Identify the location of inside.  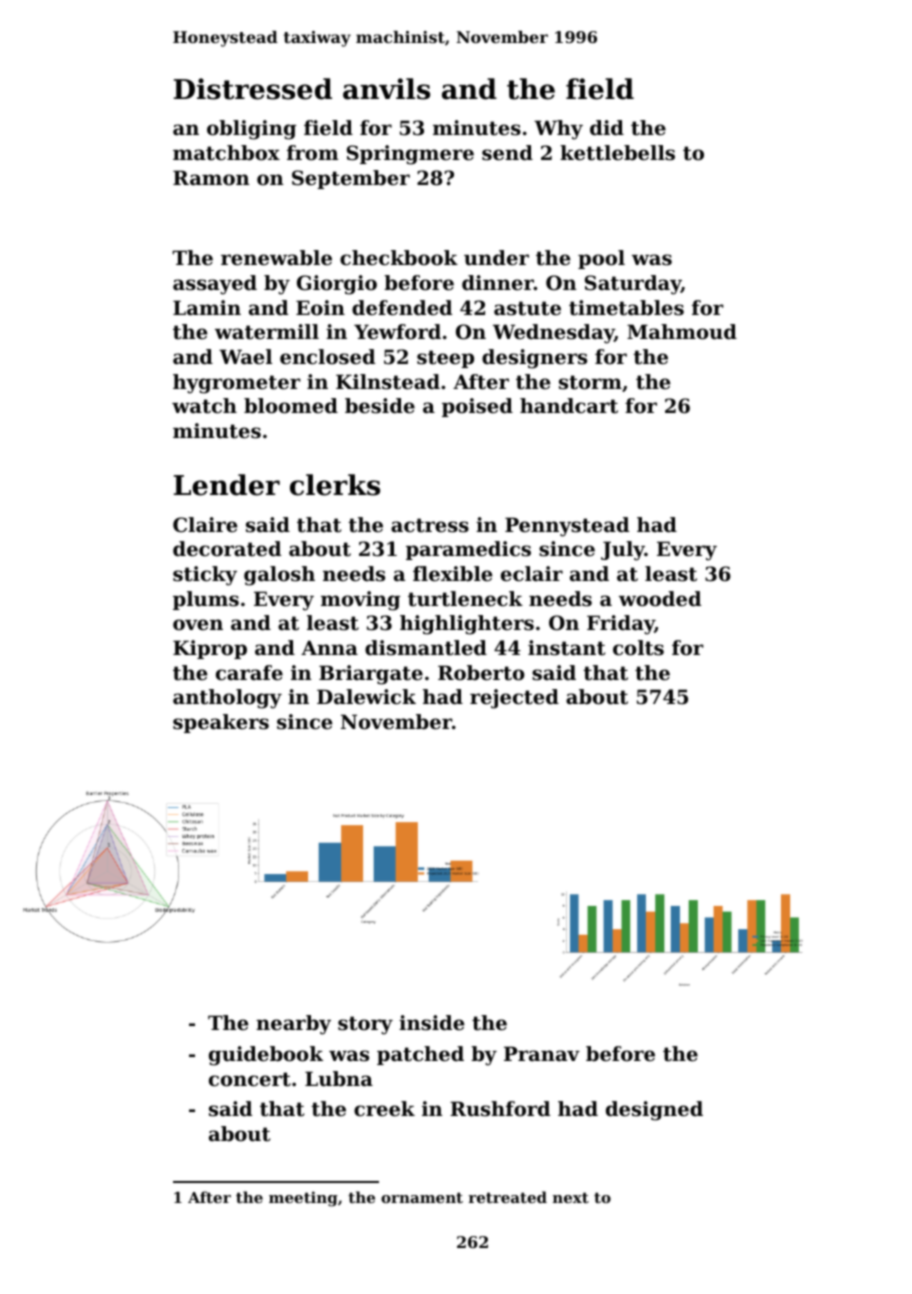
(431, 1023).
